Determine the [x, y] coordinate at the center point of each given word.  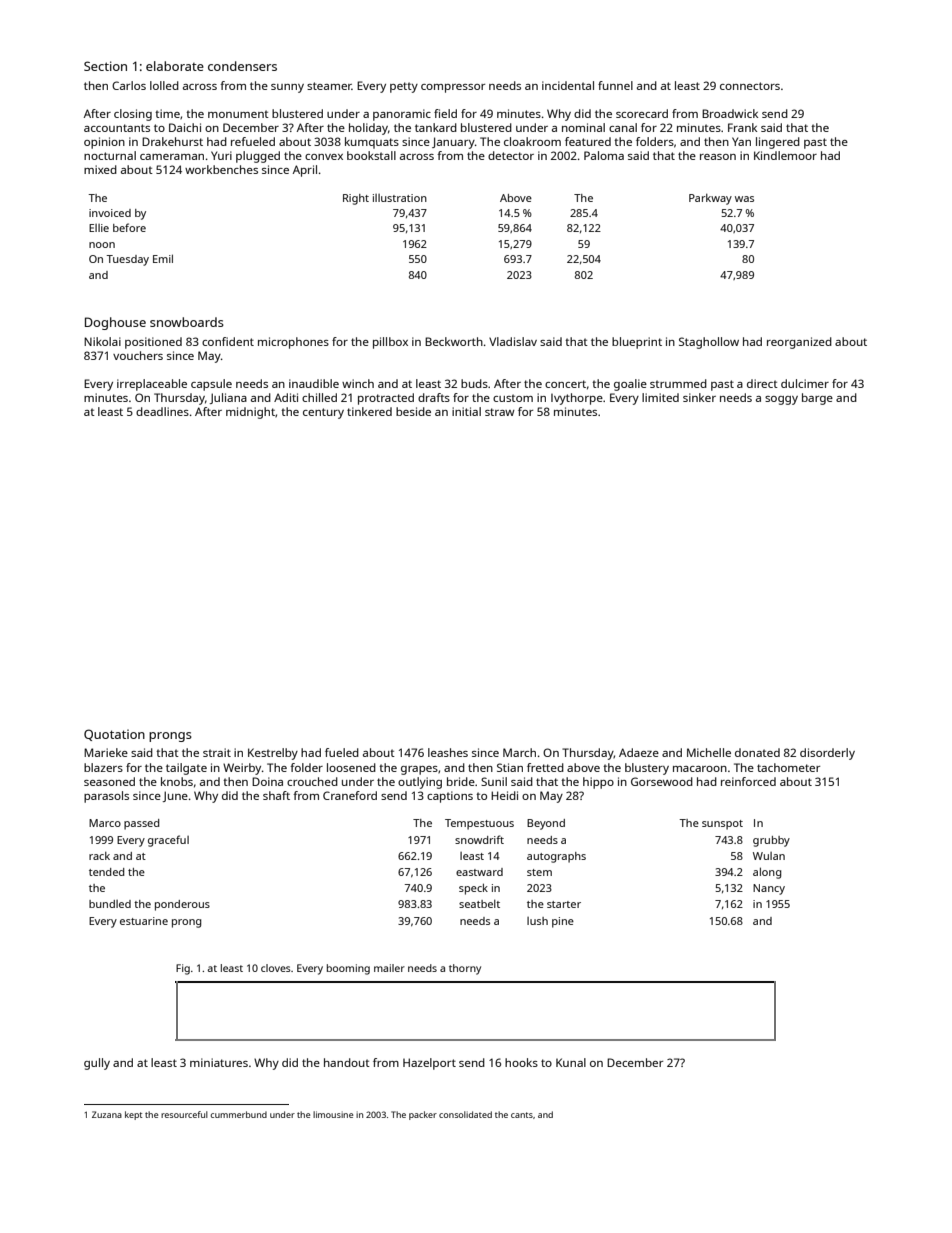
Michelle [709, 752]
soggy [781, 400]
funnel [615, 85]
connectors [750, 86]
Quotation [114, 735]
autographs [556, 857]
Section [105, 66]
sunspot [722, 825]
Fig [183, 969]
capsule [211, 385]
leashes [448, 752]
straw [500, 412]
